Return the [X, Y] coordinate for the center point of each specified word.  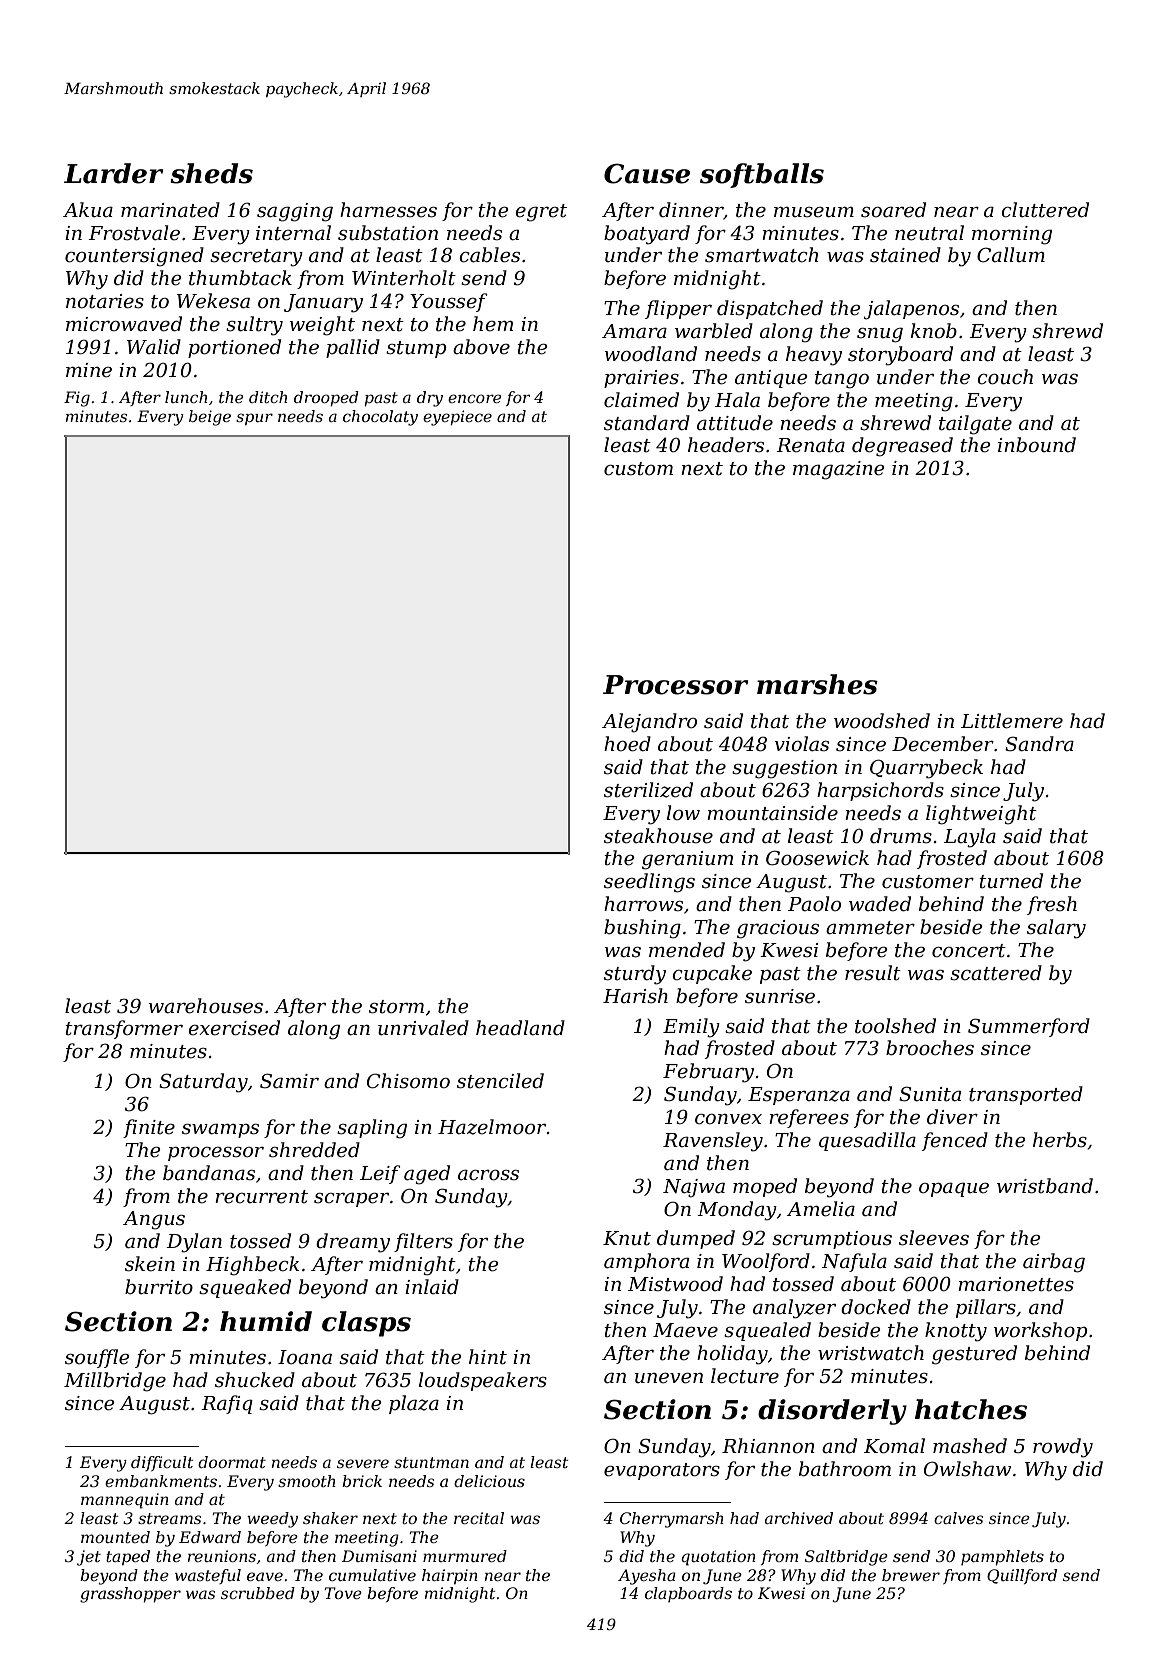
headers [726, 445]
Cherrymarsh [672, 1520]
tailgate [975, 425]
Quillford [1022, 1576]
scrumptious [832, 1240]
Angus [154, 1220]
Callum [1011, 255]
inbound [1037, 445]
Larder [113, 173]
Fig [77, 399]
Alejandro [649, 723]
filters [423, 1242]
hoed [627, 744]
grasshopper [130, 1595]
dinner [691, 210]
